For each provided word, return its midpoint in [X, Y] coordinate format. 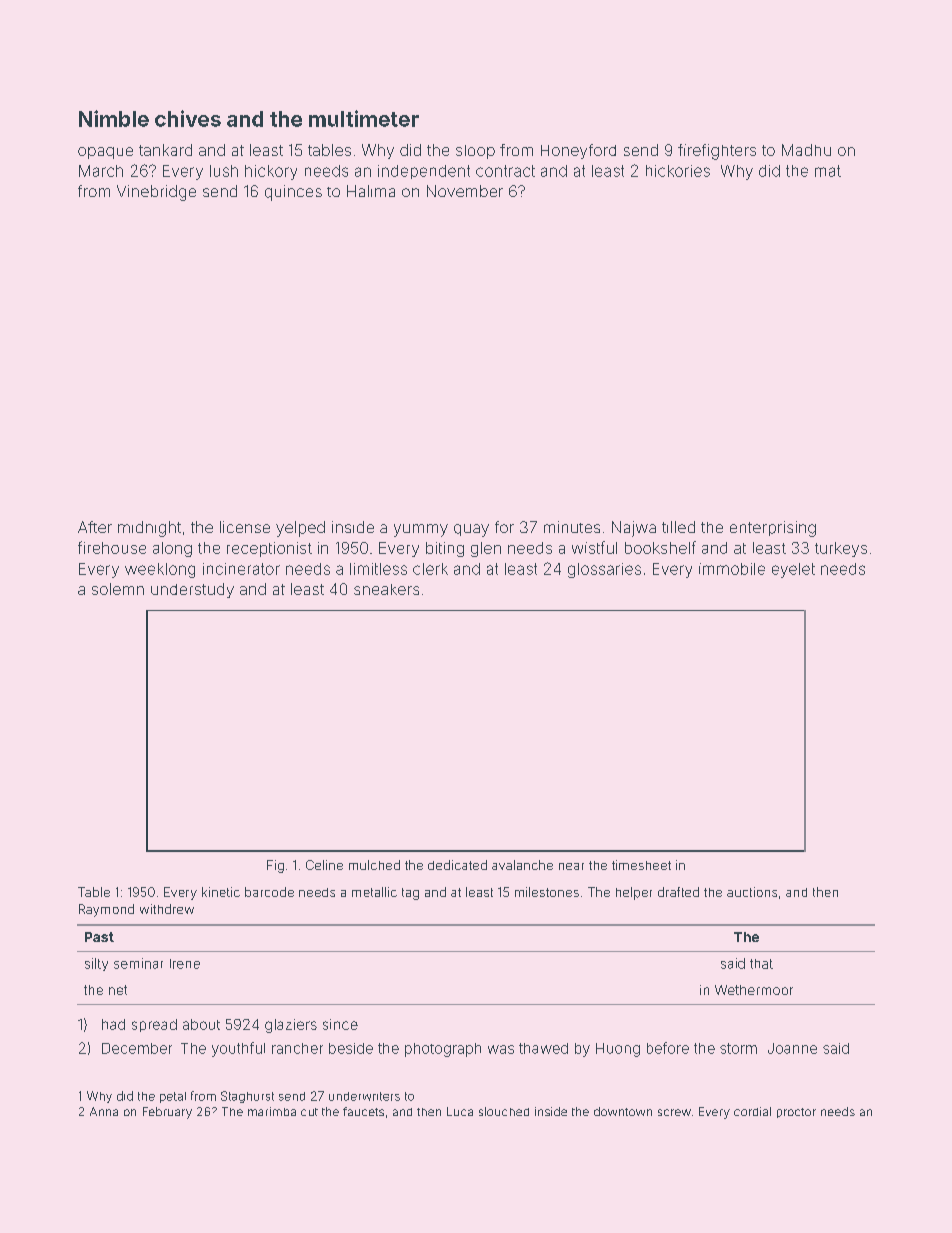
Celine [324, 865]
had [113, 1024]
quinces [293, 193]
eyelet [793, 570]
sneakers [386, 589]
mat [828, 171]
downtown [623, 1111]
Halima [371, 191]
